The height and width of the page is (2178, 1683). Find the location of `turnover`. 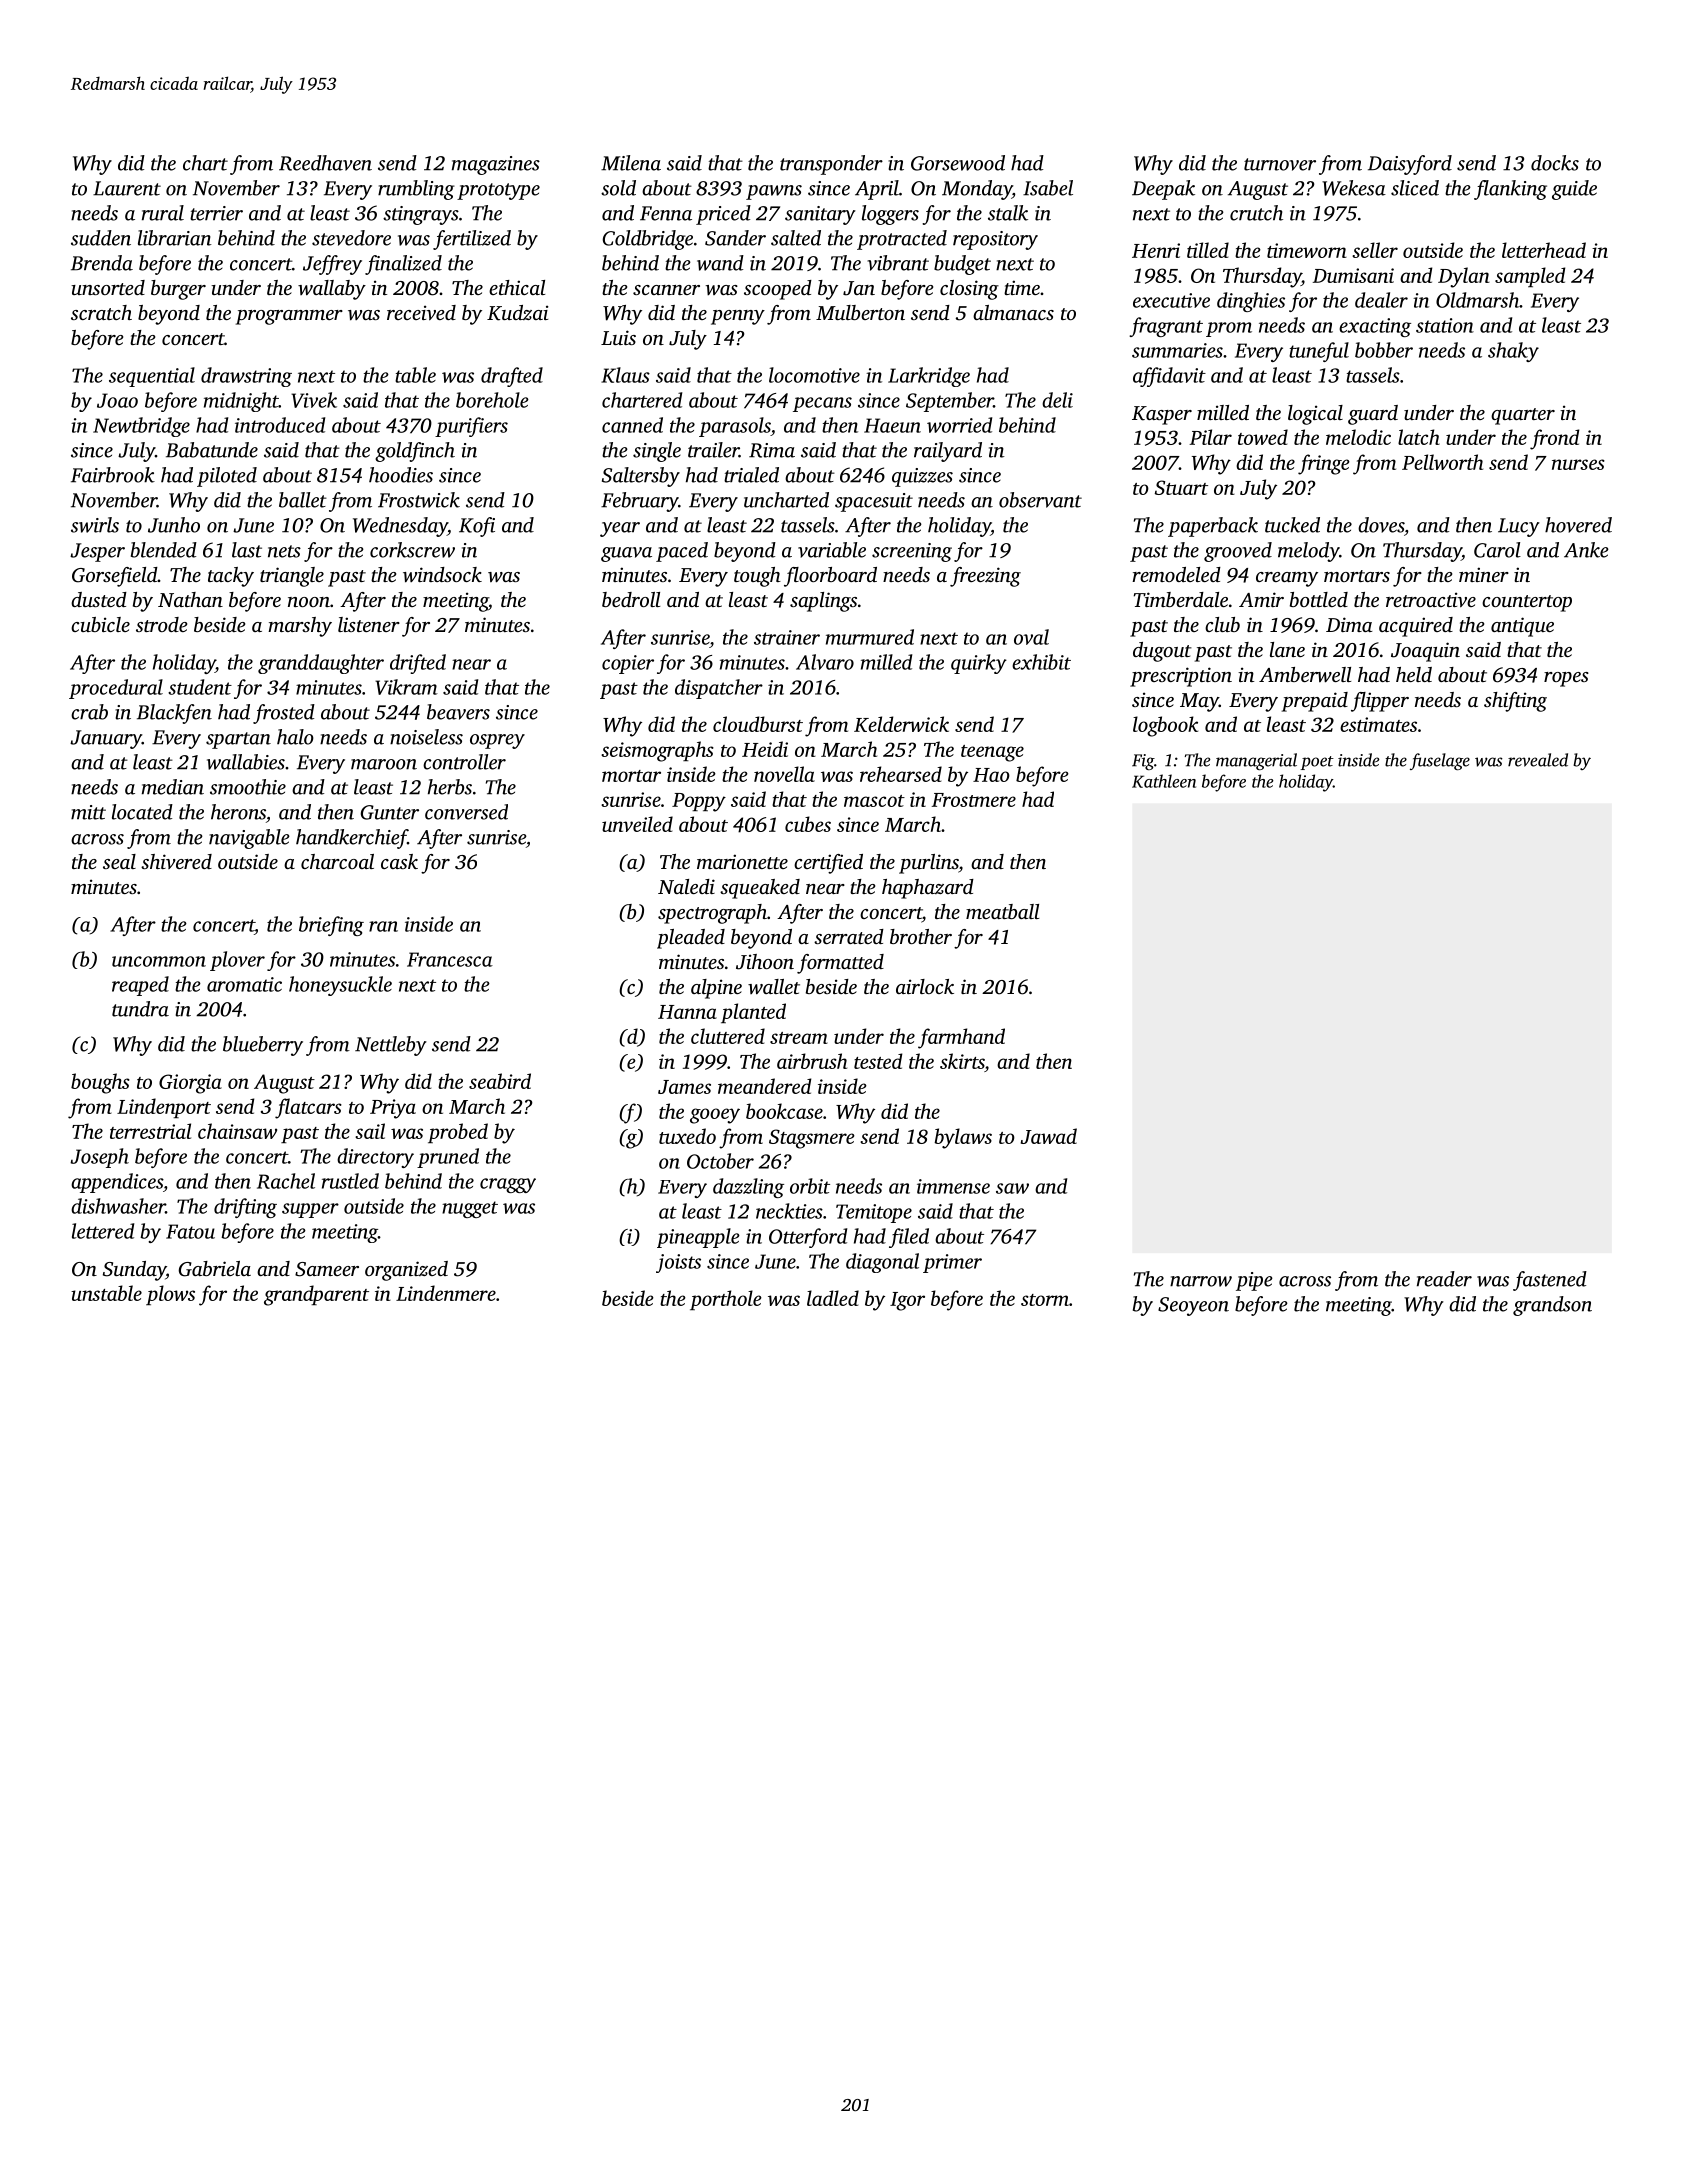

turnover is located at coordinates (1280, 164).
